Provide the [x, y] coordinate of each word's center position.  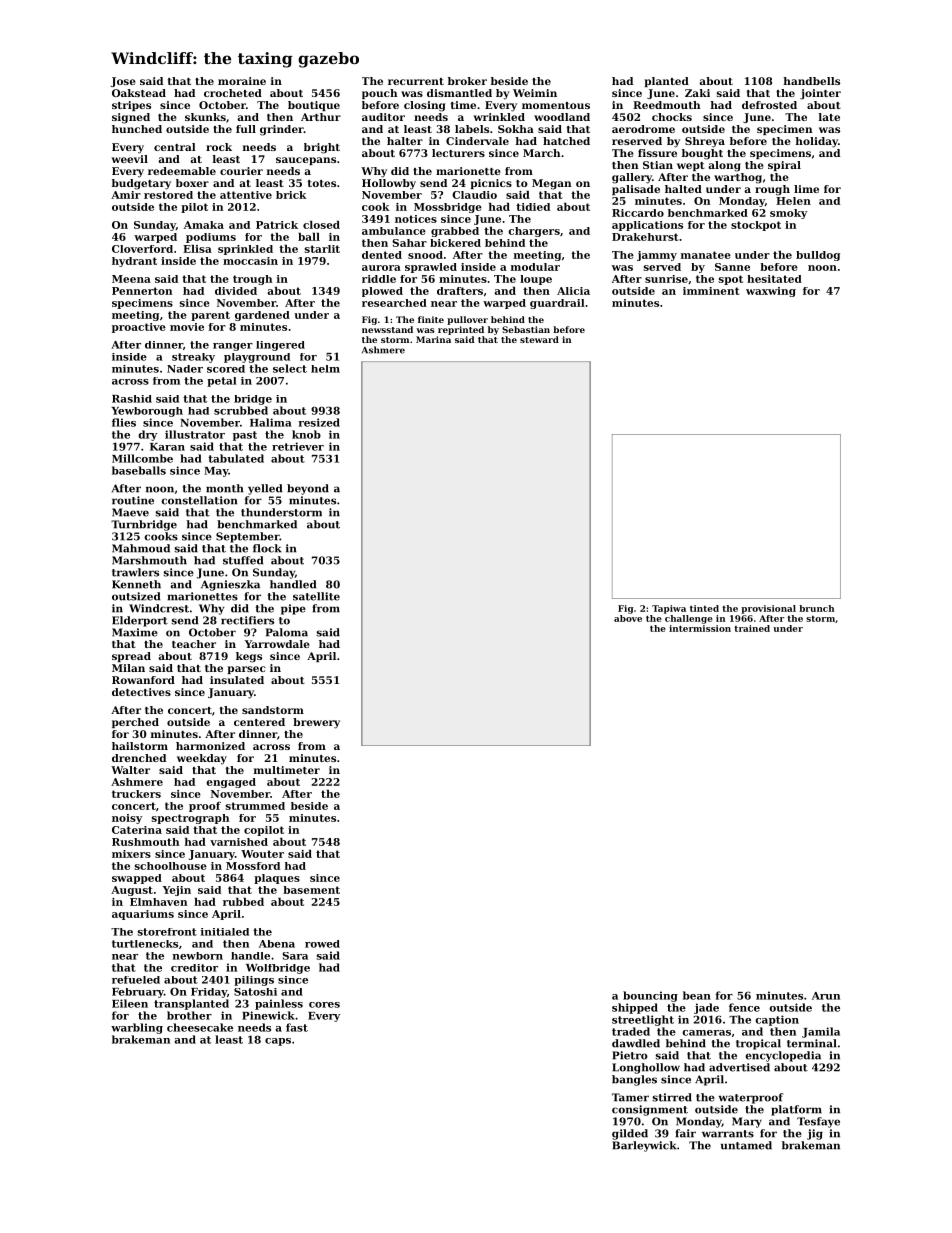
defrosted [769, 105]
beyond [308, 489]
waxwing [771, 292]
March [541, 153]
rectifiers [247, 620]
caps [278, 1042]
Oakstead [139, 93]
